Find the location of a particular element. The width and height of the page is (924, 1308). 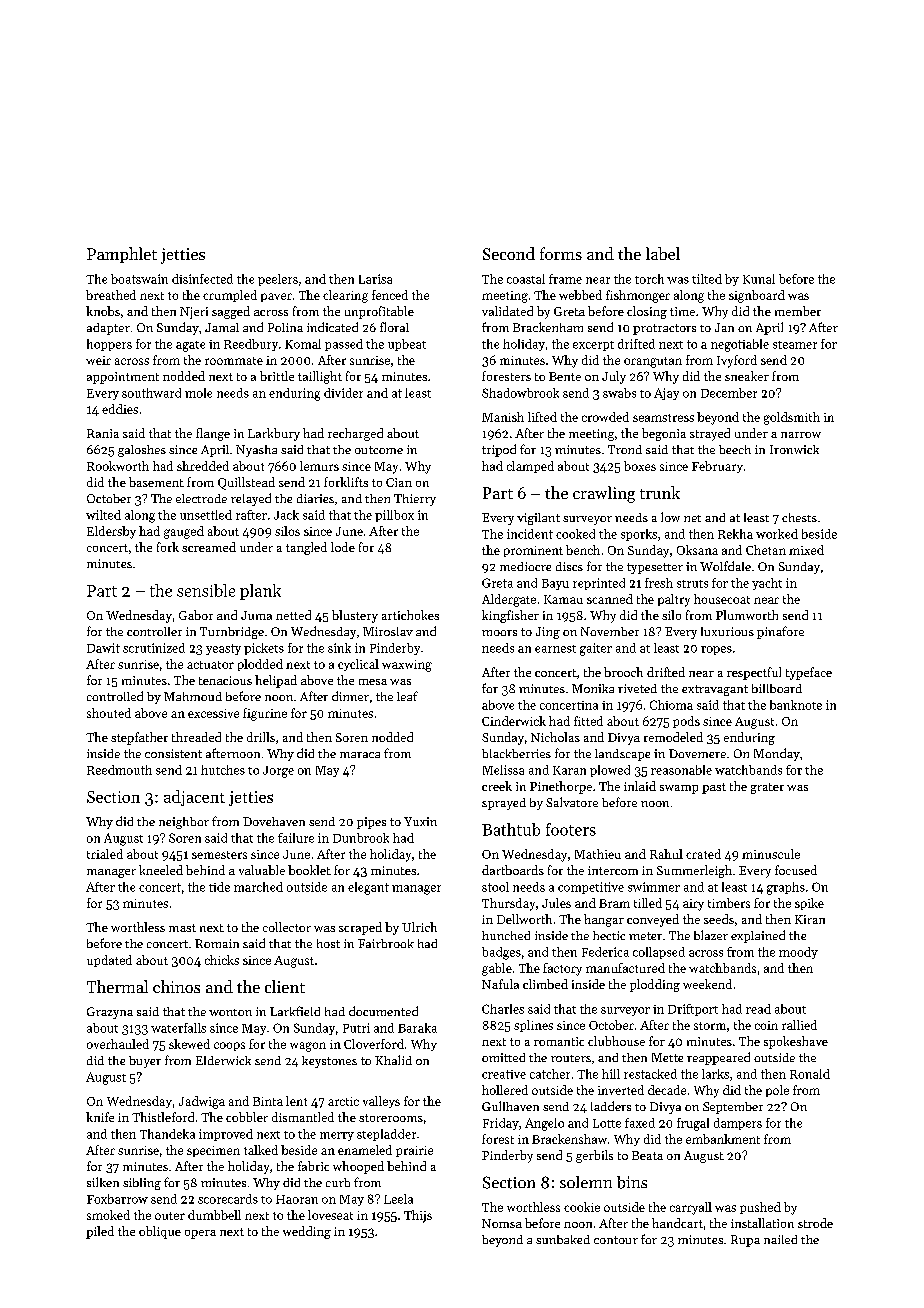

wilted is located at coordinates (103, 515).
